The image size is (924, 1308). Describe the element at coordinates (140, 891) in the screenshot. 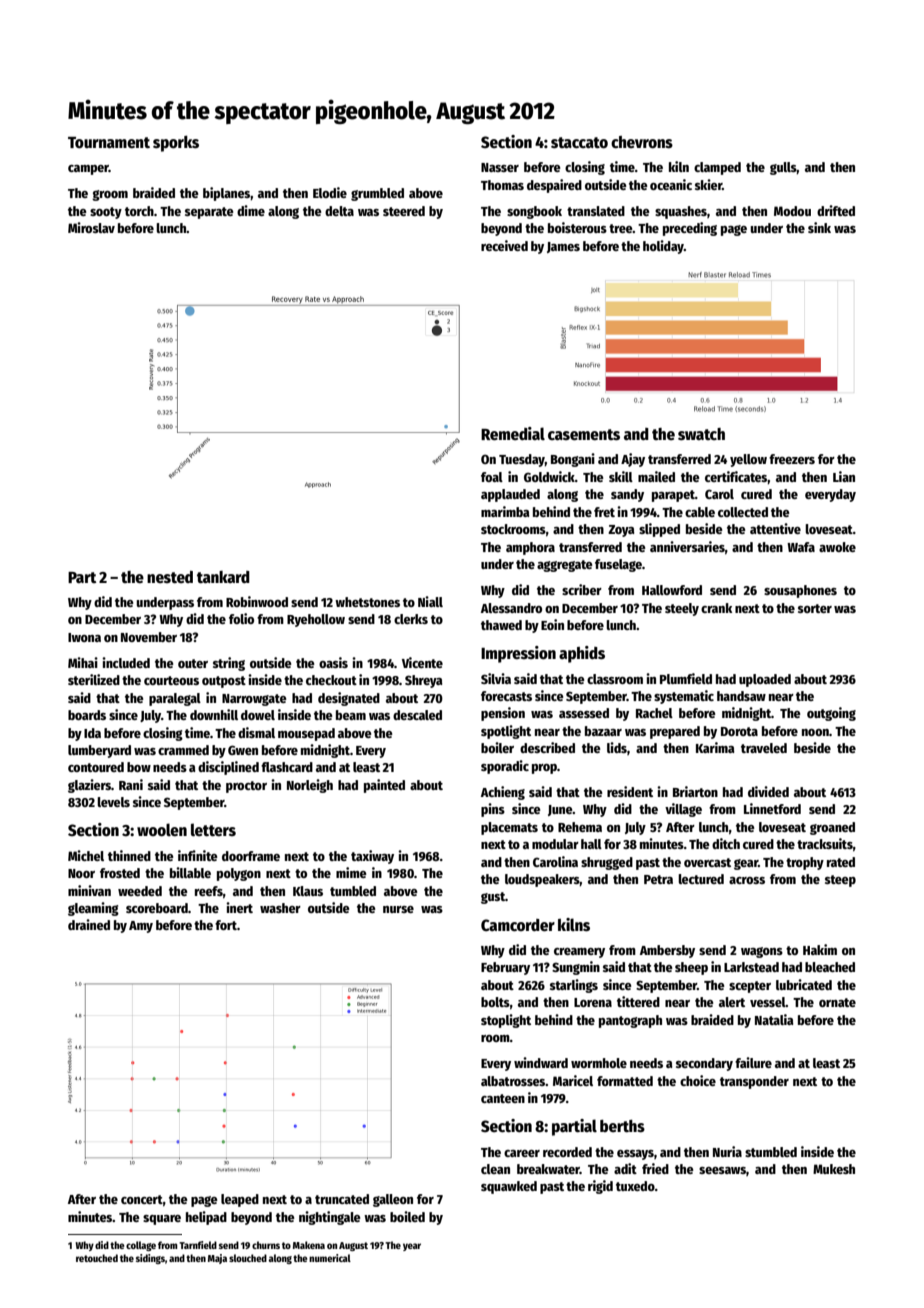

I see `weeded` at that location.
